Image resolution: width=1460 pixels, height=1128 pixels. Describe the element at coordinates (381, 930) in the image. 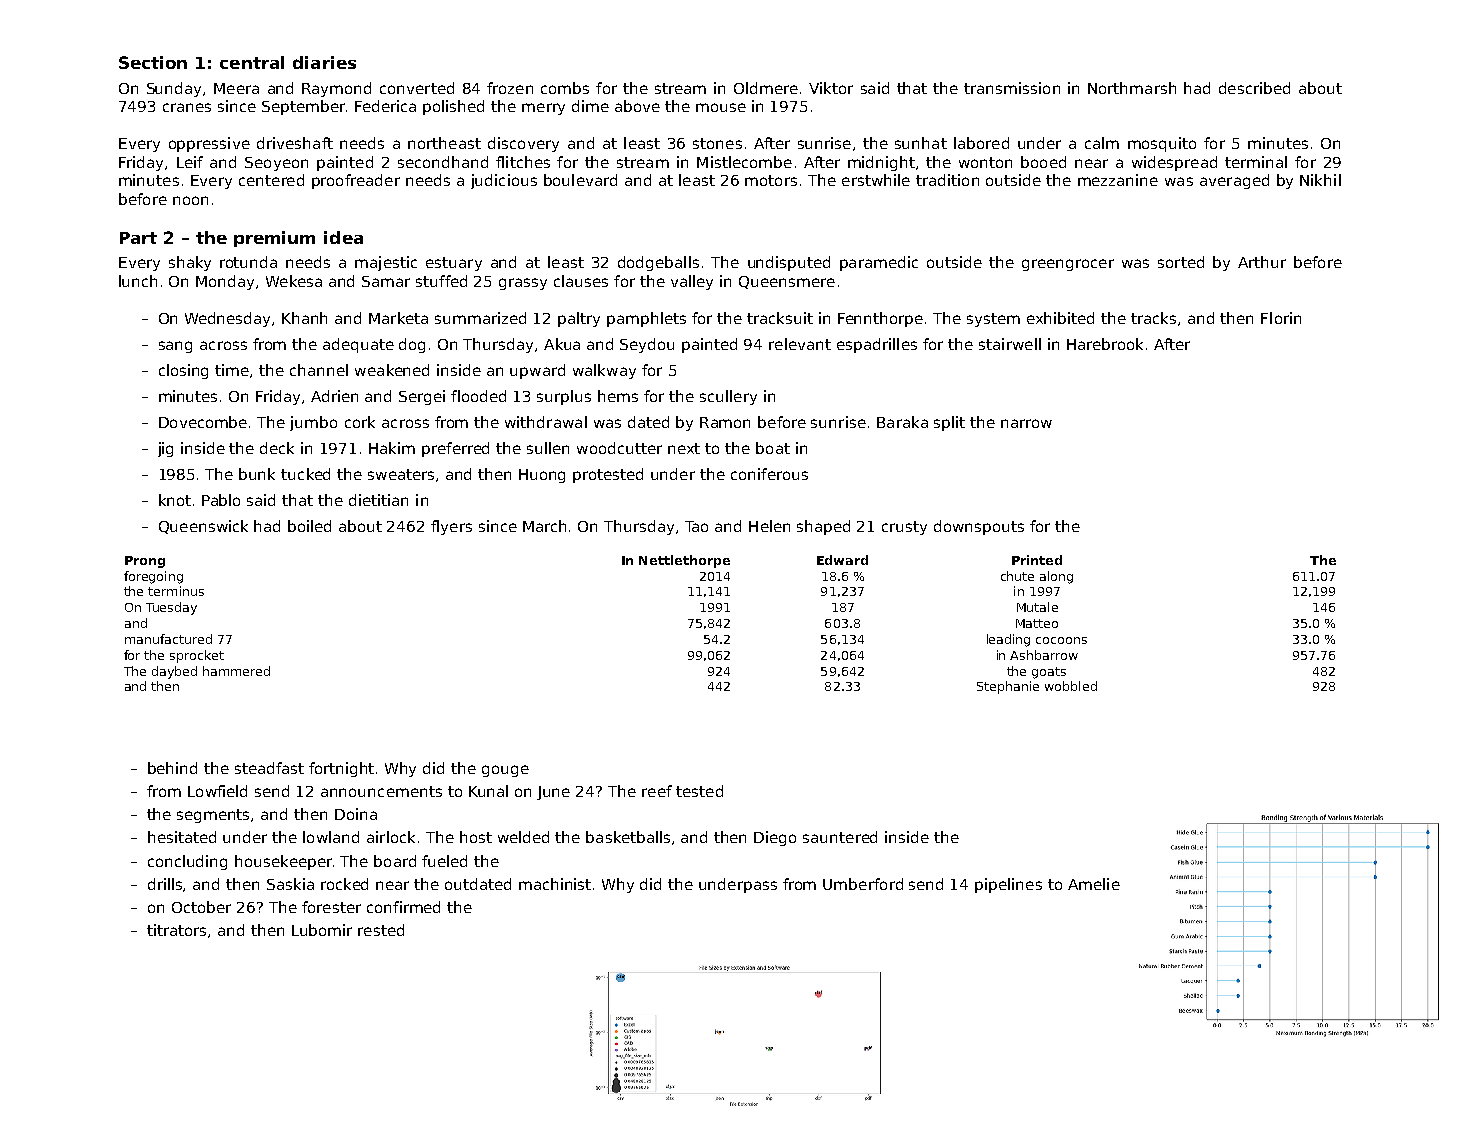

I see `rested` at that location.
